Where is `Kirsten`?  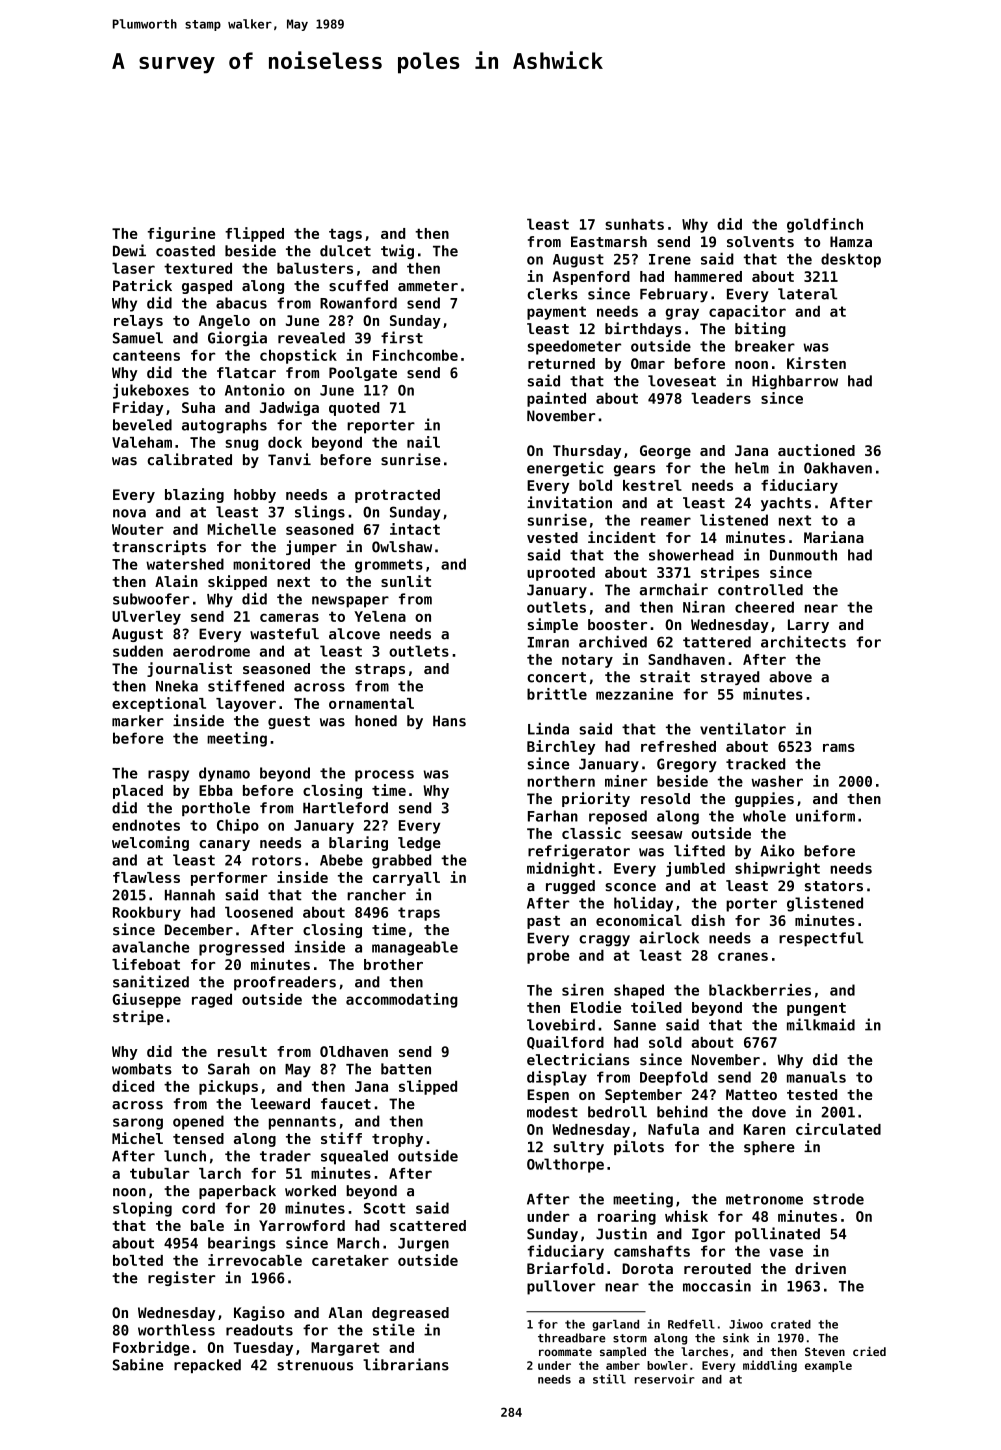 Kirsten is located at coordinates (816, 363).
